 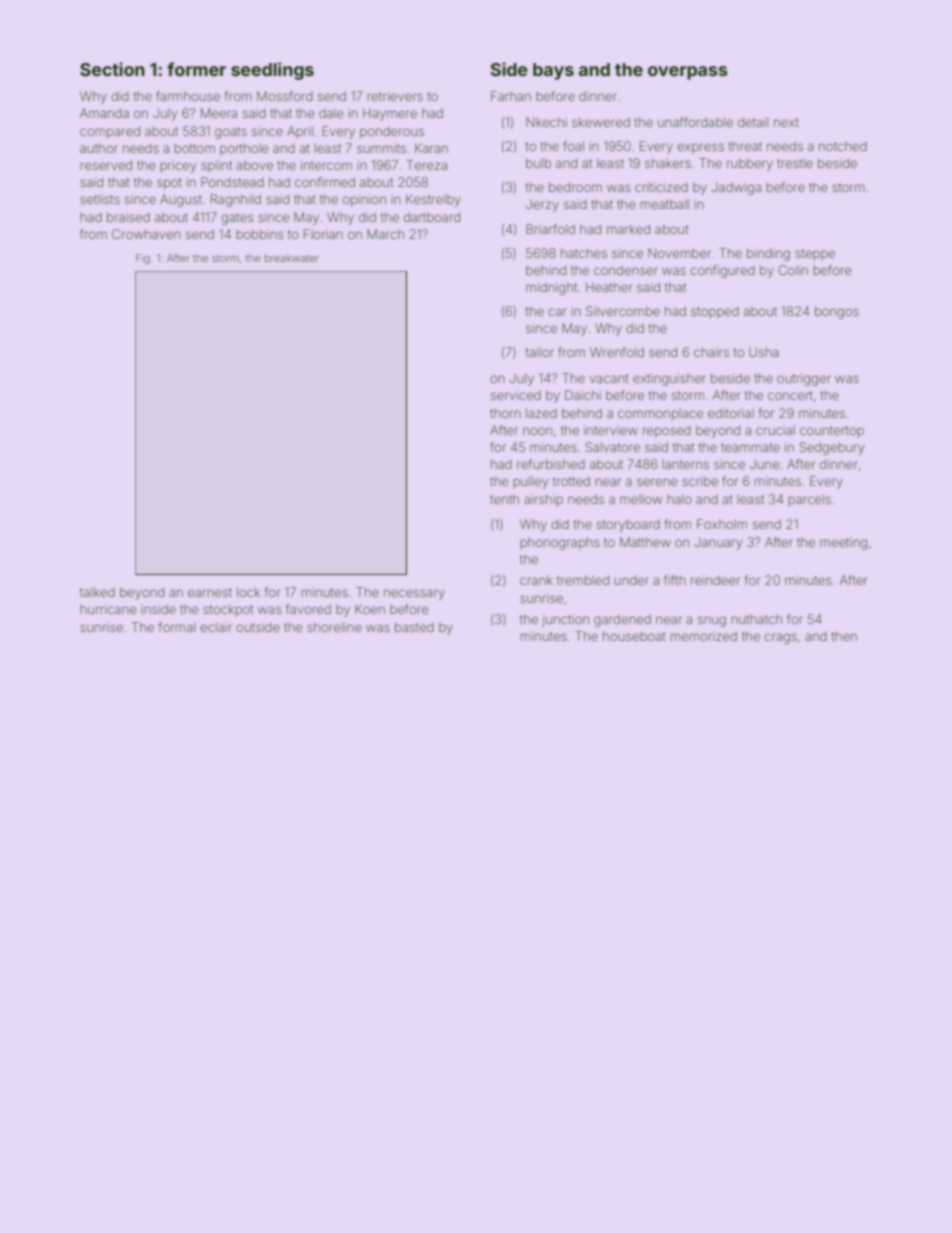 I want to click on steppe, so click(x=815, y=255).
